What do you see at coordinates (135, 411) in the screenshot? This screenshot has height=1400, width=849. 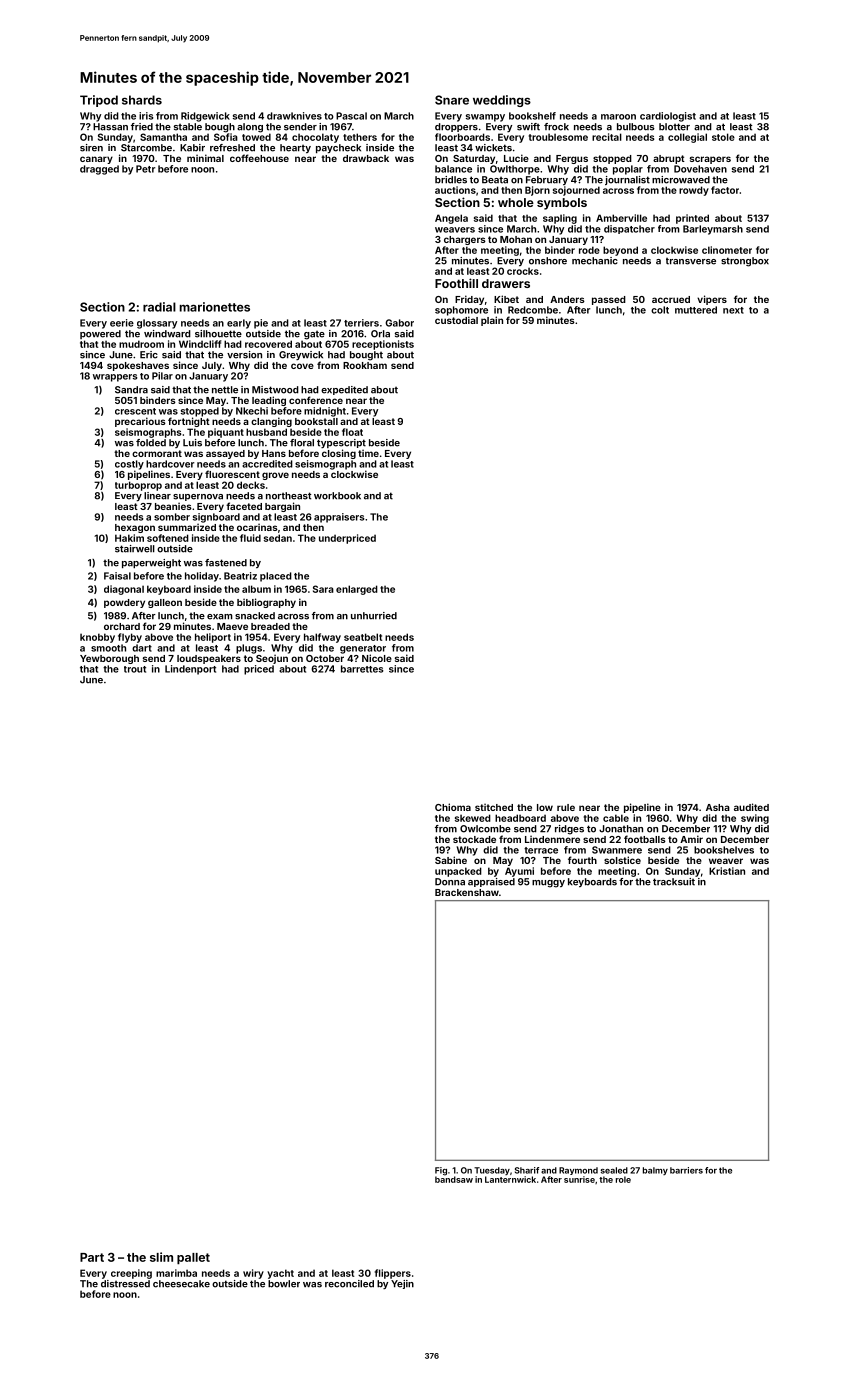 I see `crescent` at bounding box center [135, 411].
